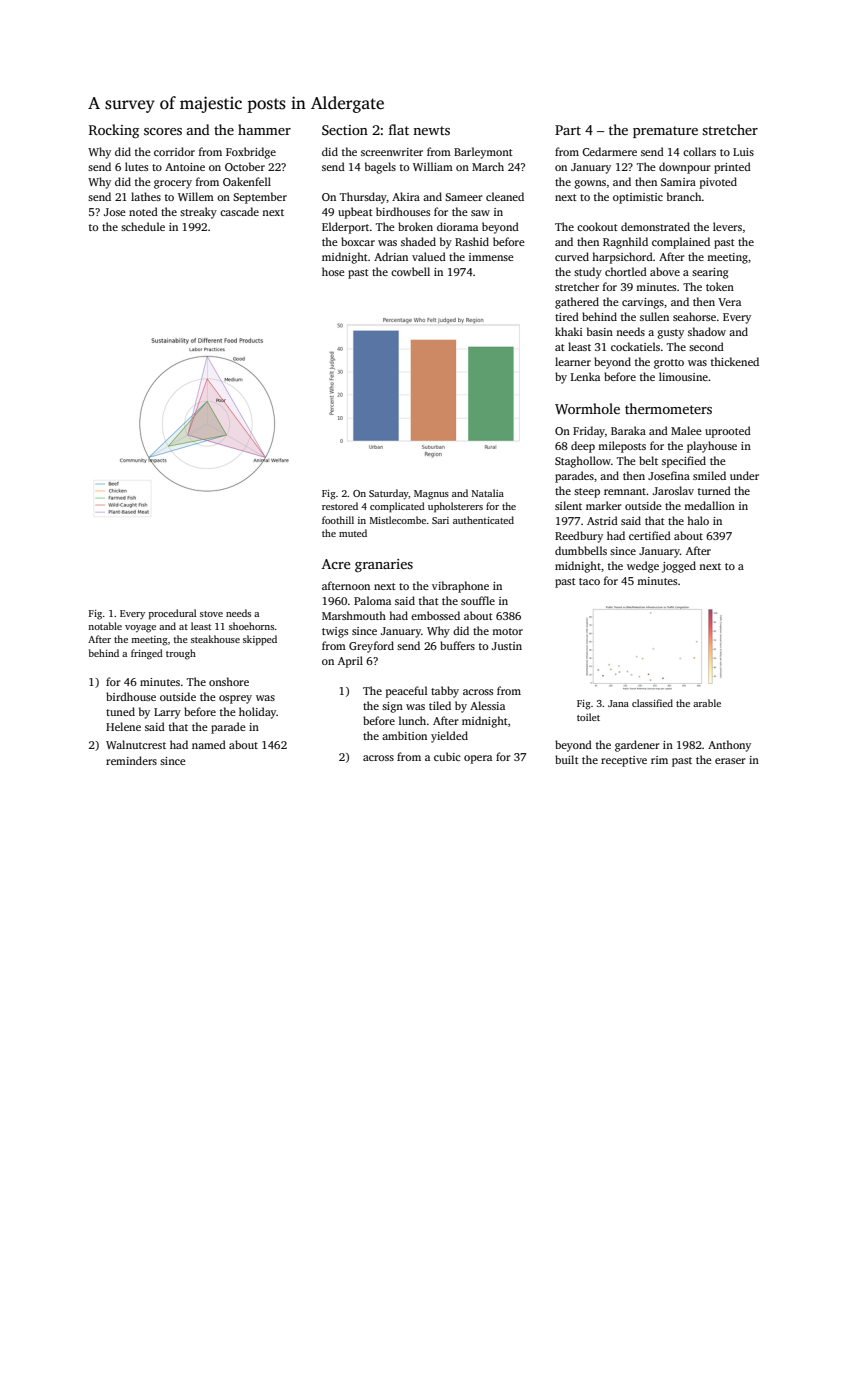 The height and width of the screenshot is (1400, 849). What do you see at coordinates (483, 153) in the screenshot?
I see `Barleymont` at bounding box center [483, 153].
